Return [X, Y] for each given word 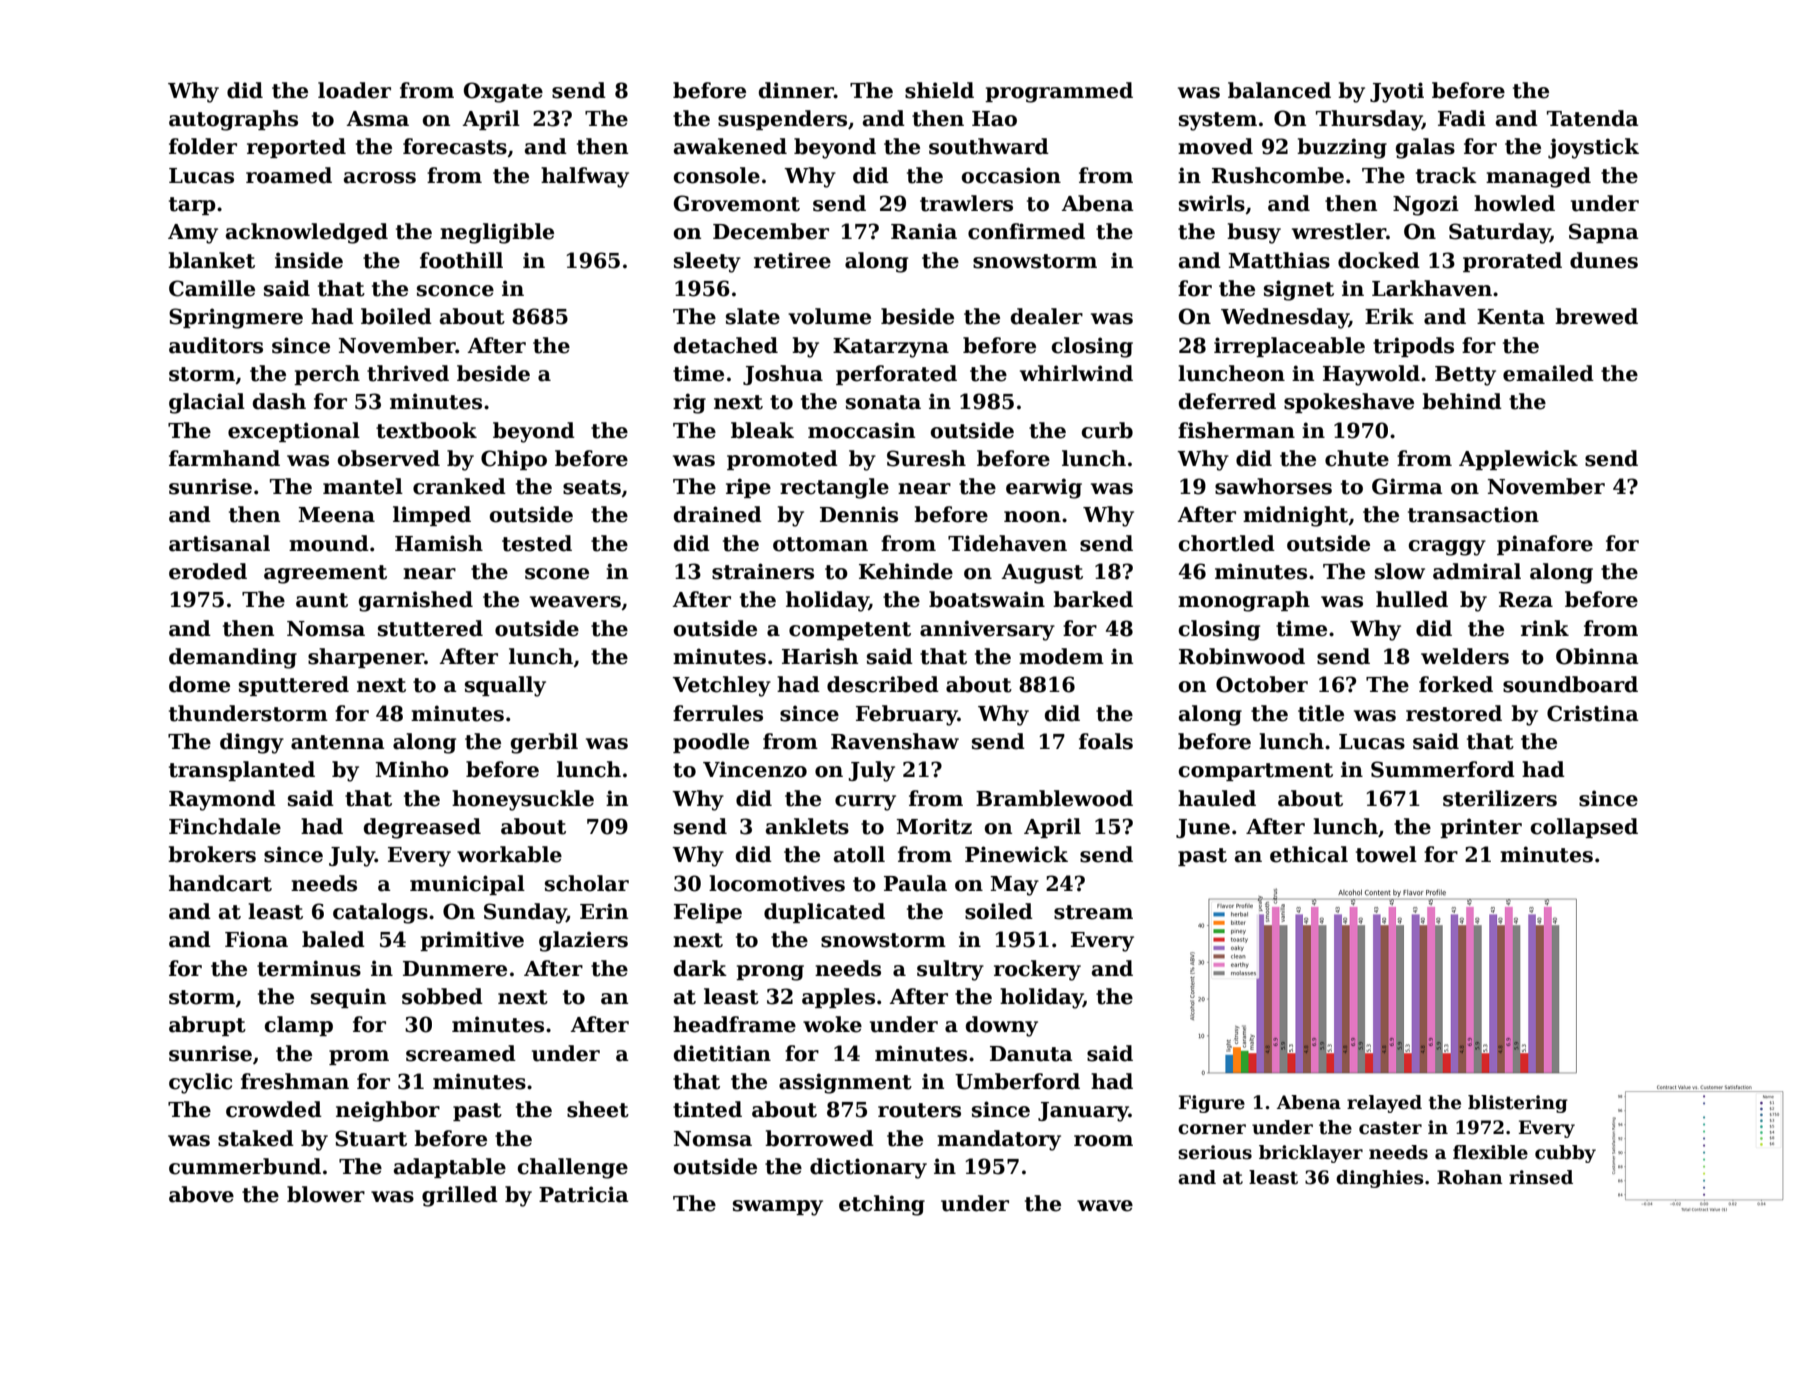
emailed [1548, 373]
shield [939, 90]
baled [333, 939]
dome [199, 684]
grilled [460, 1196]
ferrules [718, 713]
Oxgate [503, 92]
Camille [212, 288]
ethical [1309, 854]
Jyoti [1397, 92]
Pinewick [1016, 854]
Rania [924, 231]
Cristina [1593, 713]
